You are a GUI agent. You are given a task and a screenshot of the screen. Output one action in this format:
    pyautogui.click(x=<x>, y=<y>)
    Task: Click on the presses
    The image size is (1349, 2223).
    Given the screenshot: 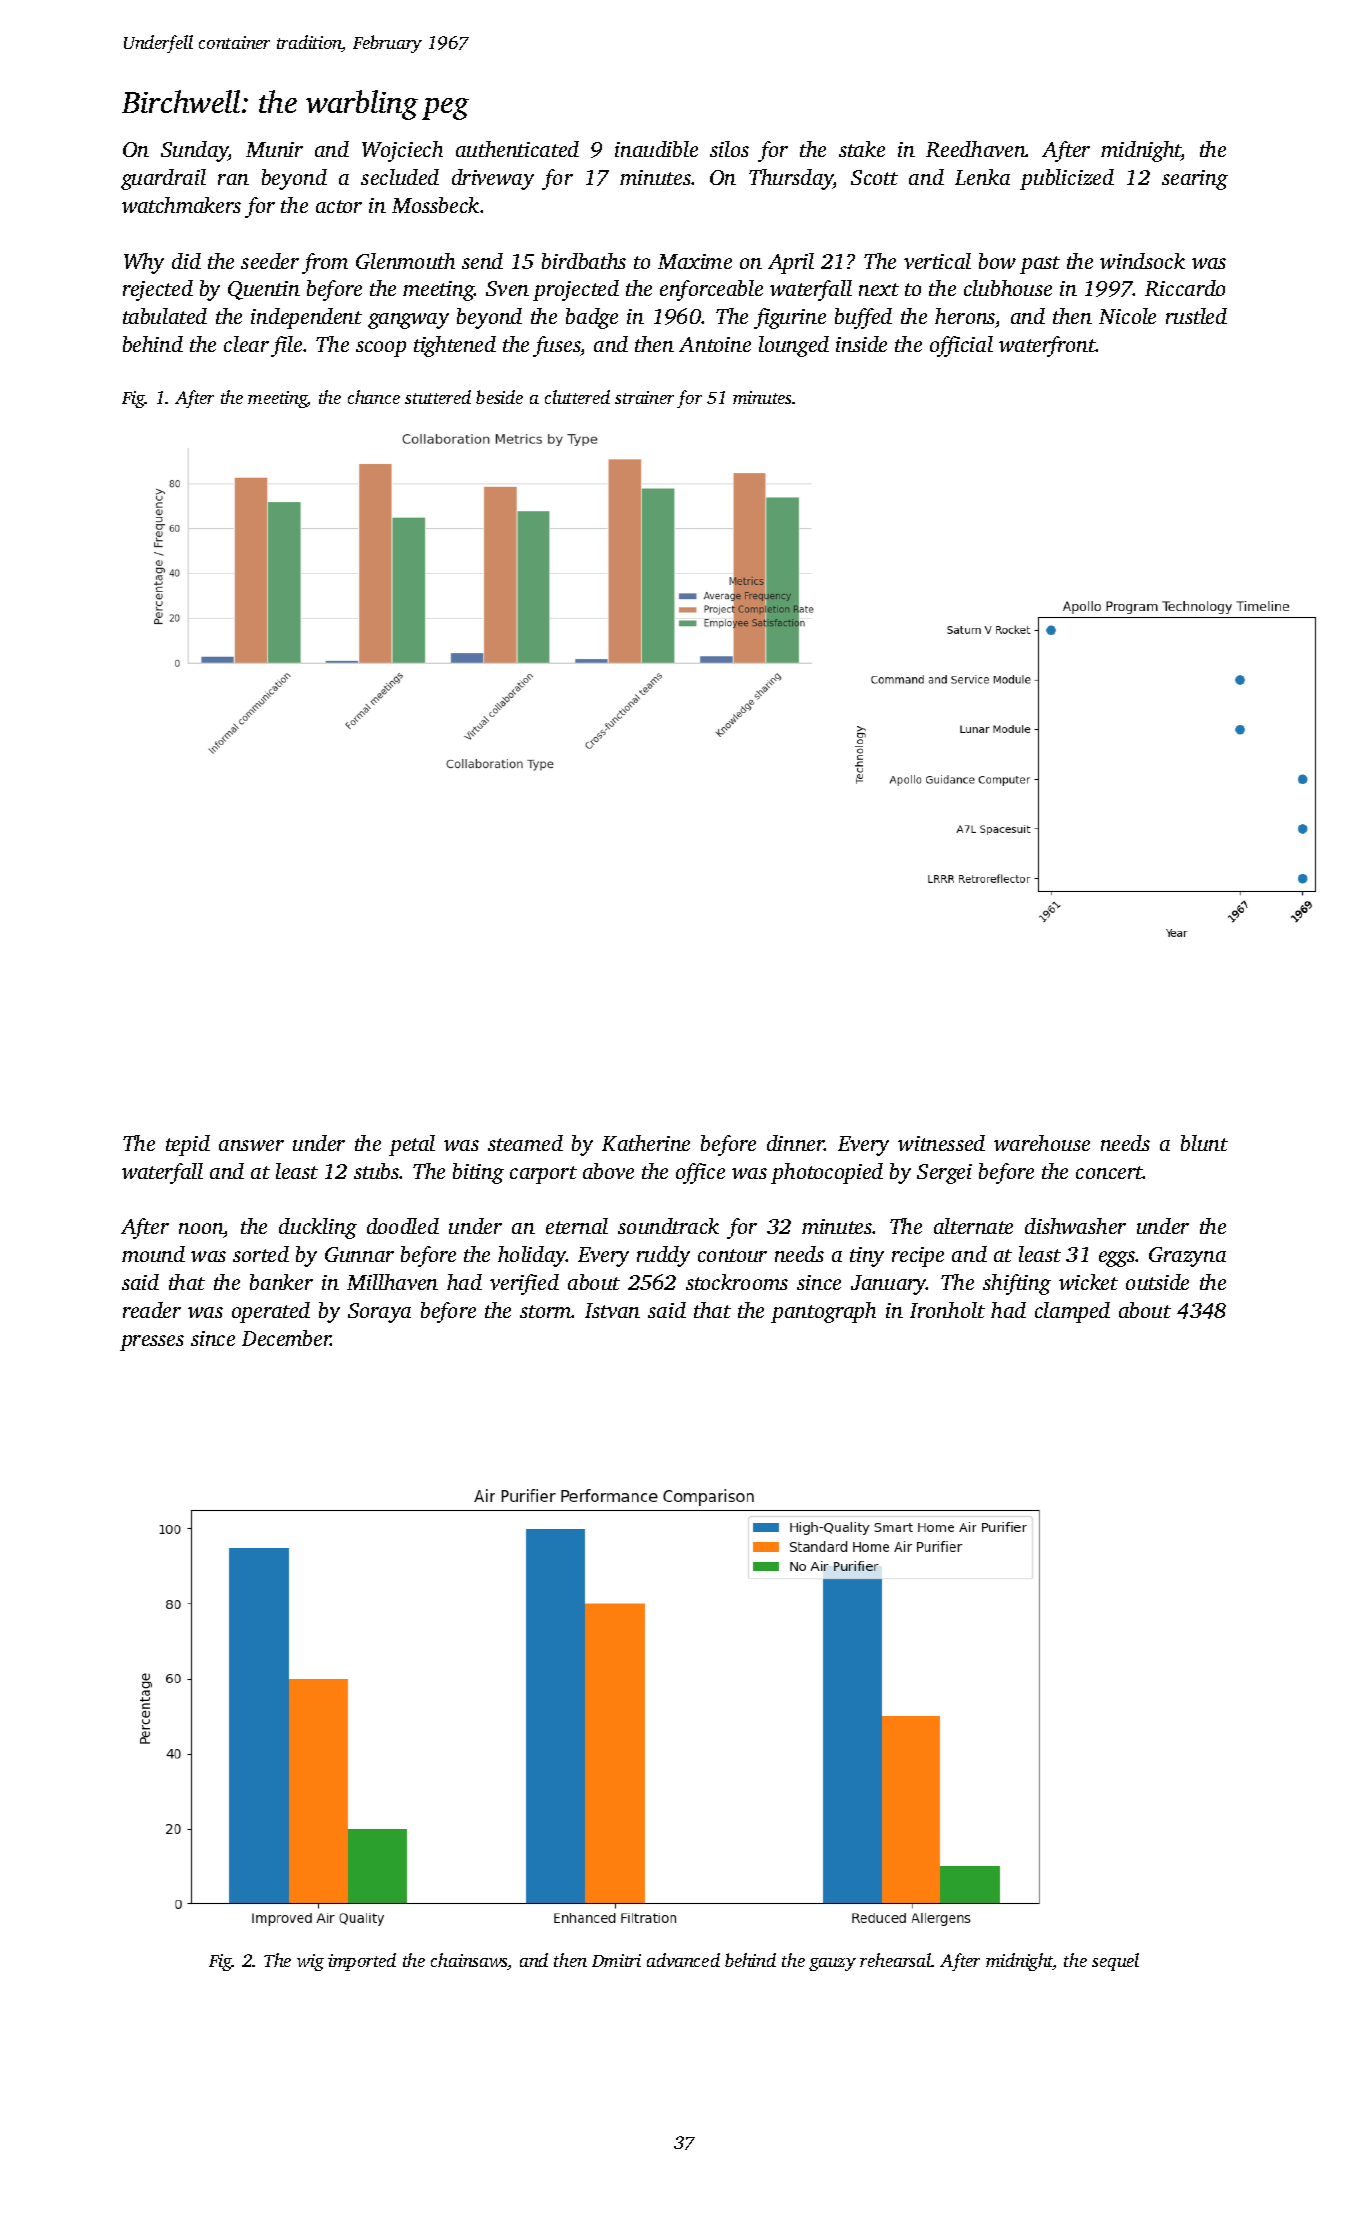 What is the action you would take?
    pyautogui.click(x=152, y=1343)
